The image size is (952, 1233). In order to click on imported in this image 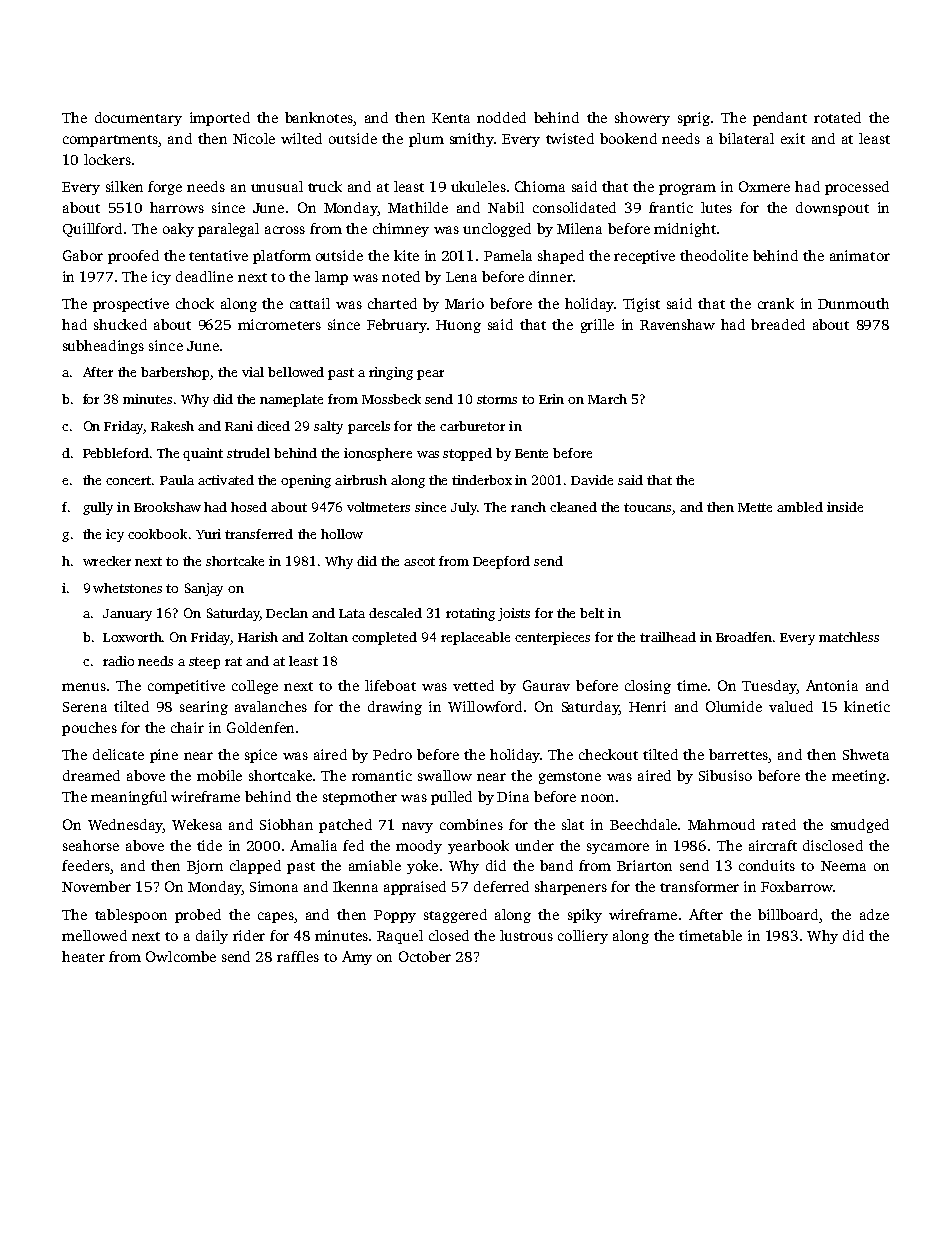, I will do `click(220, 119)`.
